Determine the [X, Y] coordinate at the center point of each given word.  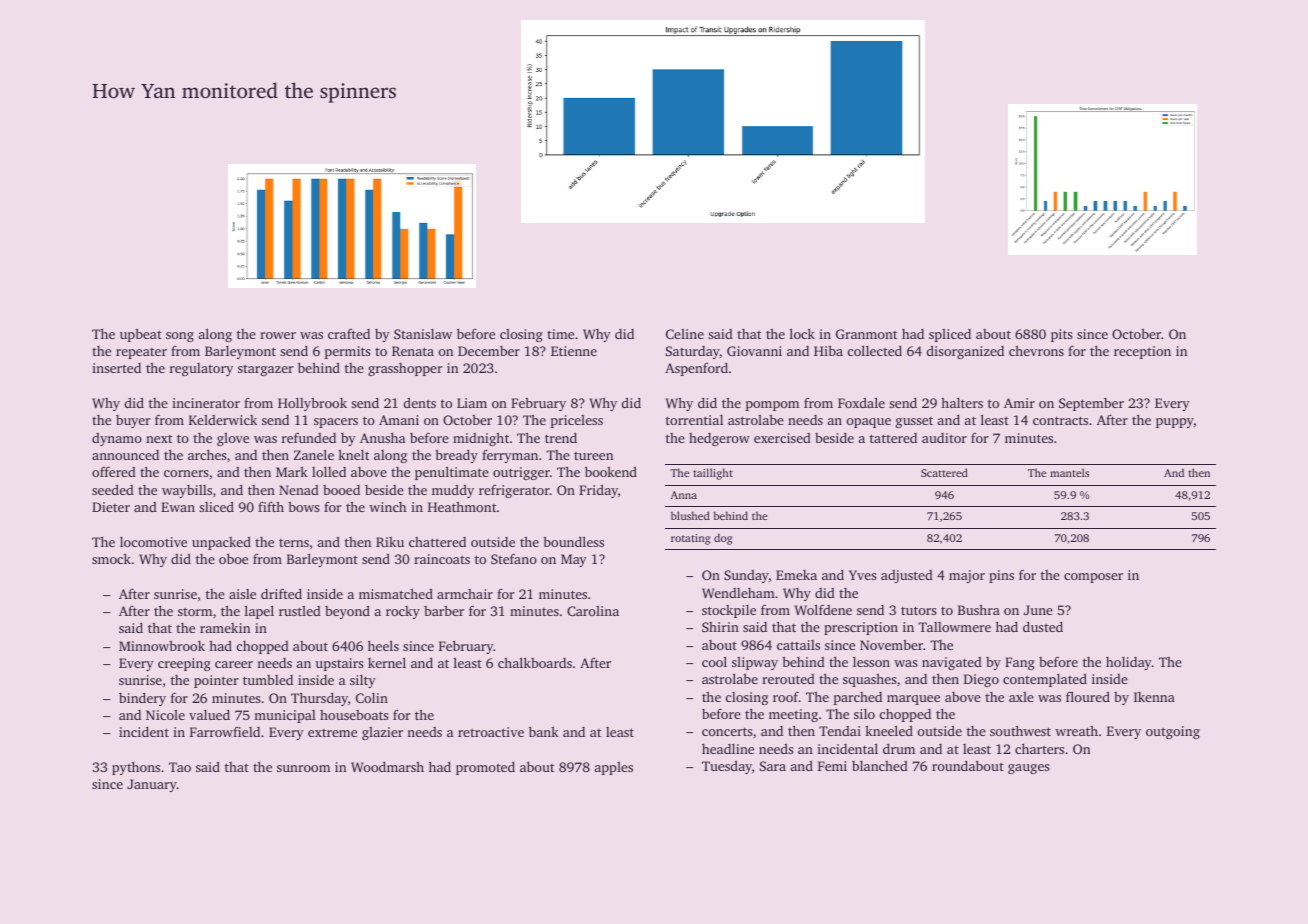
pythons [136, 768]
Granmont [866, 334]
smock [111, 558]
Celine [685, 334]
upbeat [141, 335]
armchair [465, 594]
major [967, 576]
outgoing [1173, 732]
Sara [773, 766]
